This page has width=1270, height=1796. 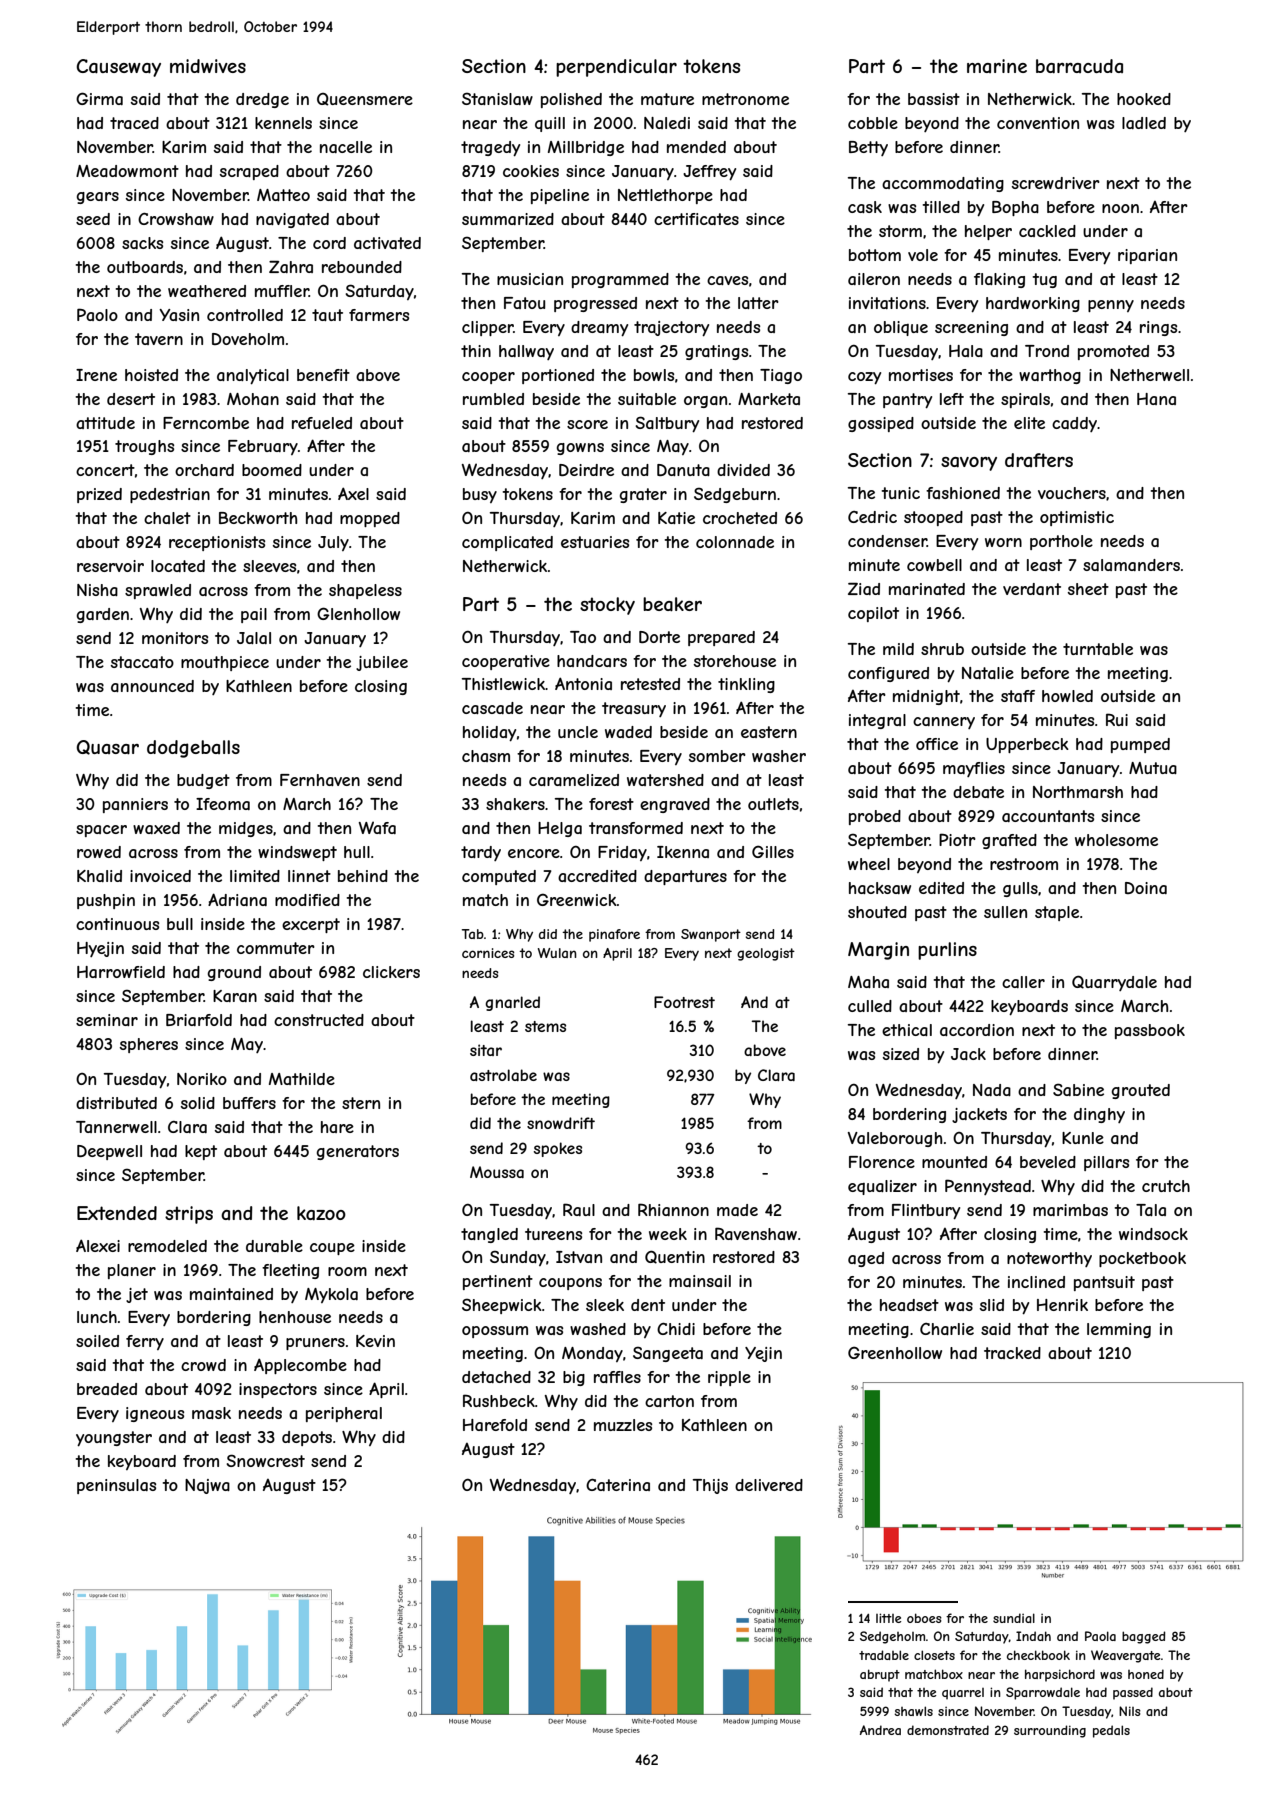 I want to click on trajectory, so click(x=671, y=329).
